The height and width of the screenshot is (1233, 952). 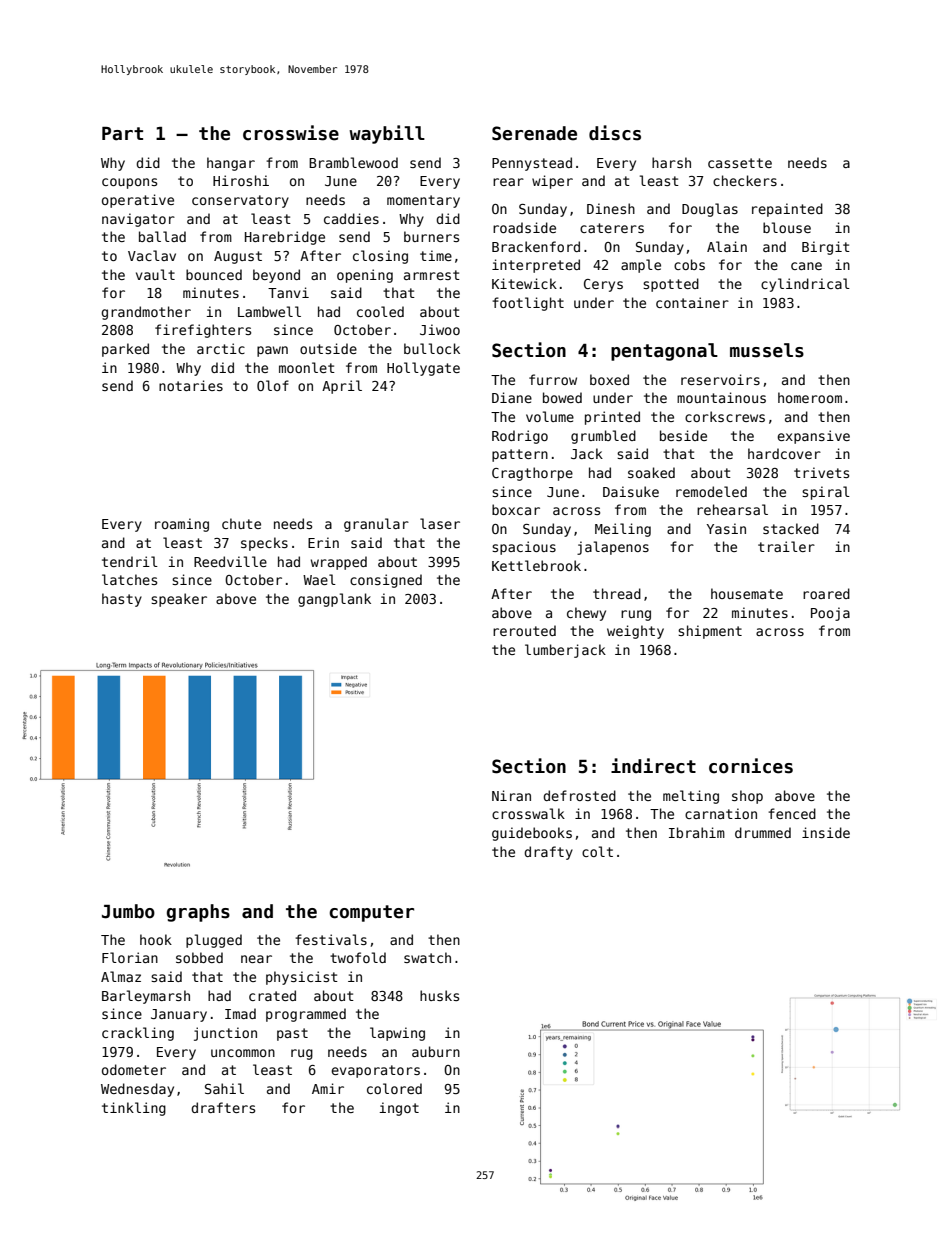 I want to click on armrest, so click(x=432, y=275).
